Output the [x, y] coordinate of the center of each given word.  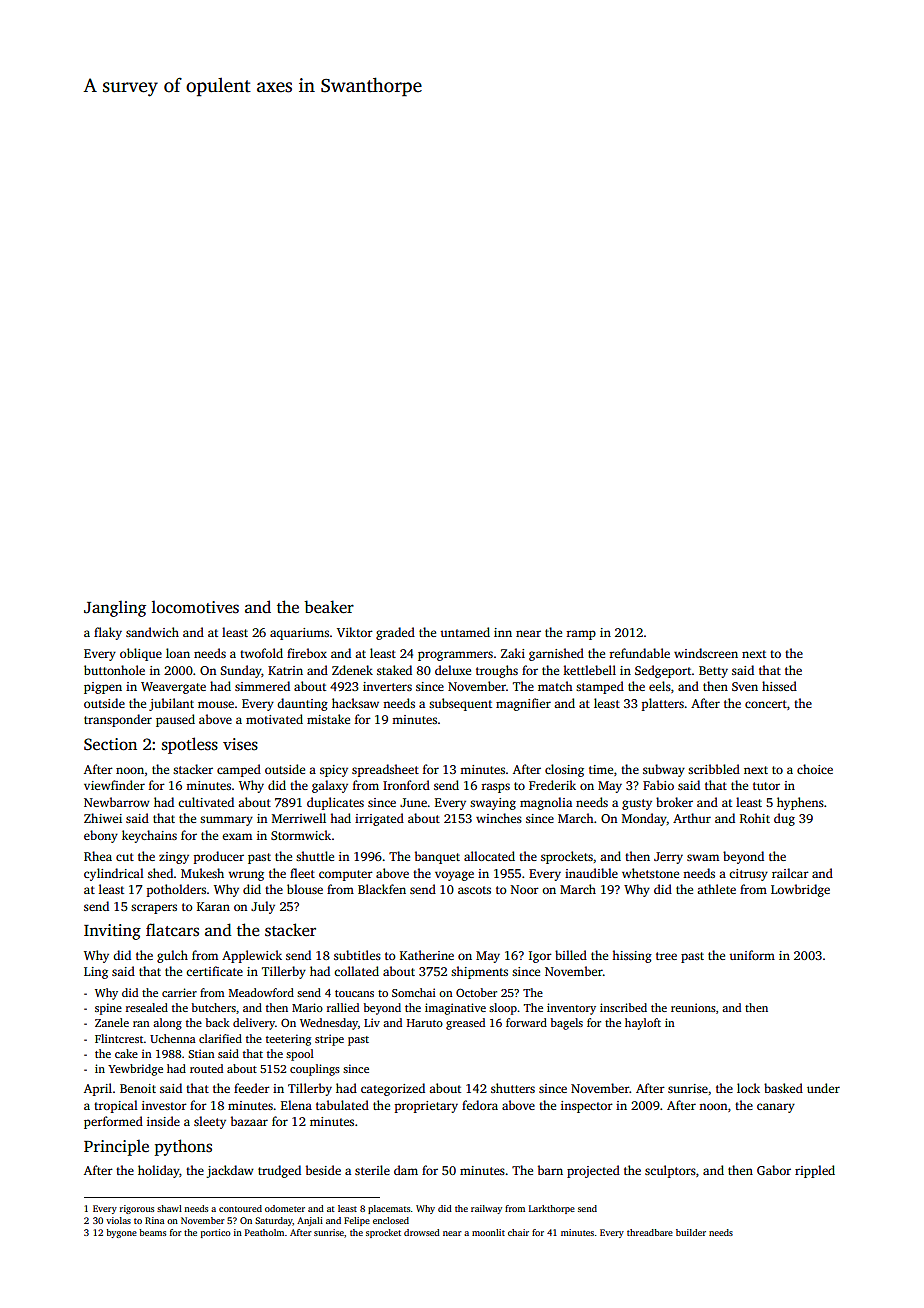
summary [226, 821]
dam [406, 1170]
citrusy [748, 875]
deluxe [453, 670]
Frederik [552, 785]
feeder [252, 1088]
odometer [285, 1208]
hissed [779, 686]
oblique [141, 654]
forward [526, 1022]
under [823, 1088]
